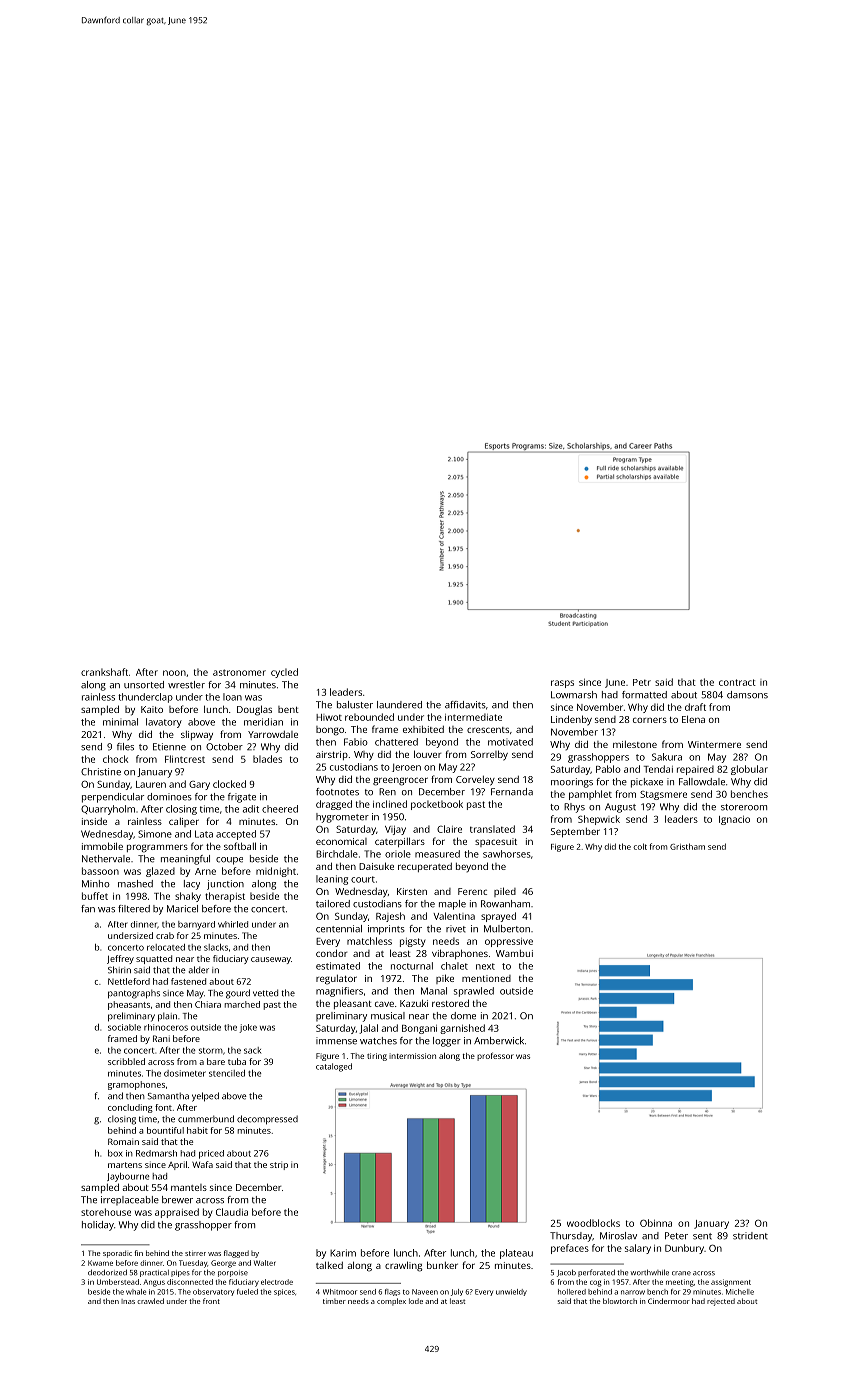 This screenshot has height=1400, width=849. What do you see at coordinates (499, 1041) in the screenshot?
I see `Amberwick` at bounding box center [499, 1041].
